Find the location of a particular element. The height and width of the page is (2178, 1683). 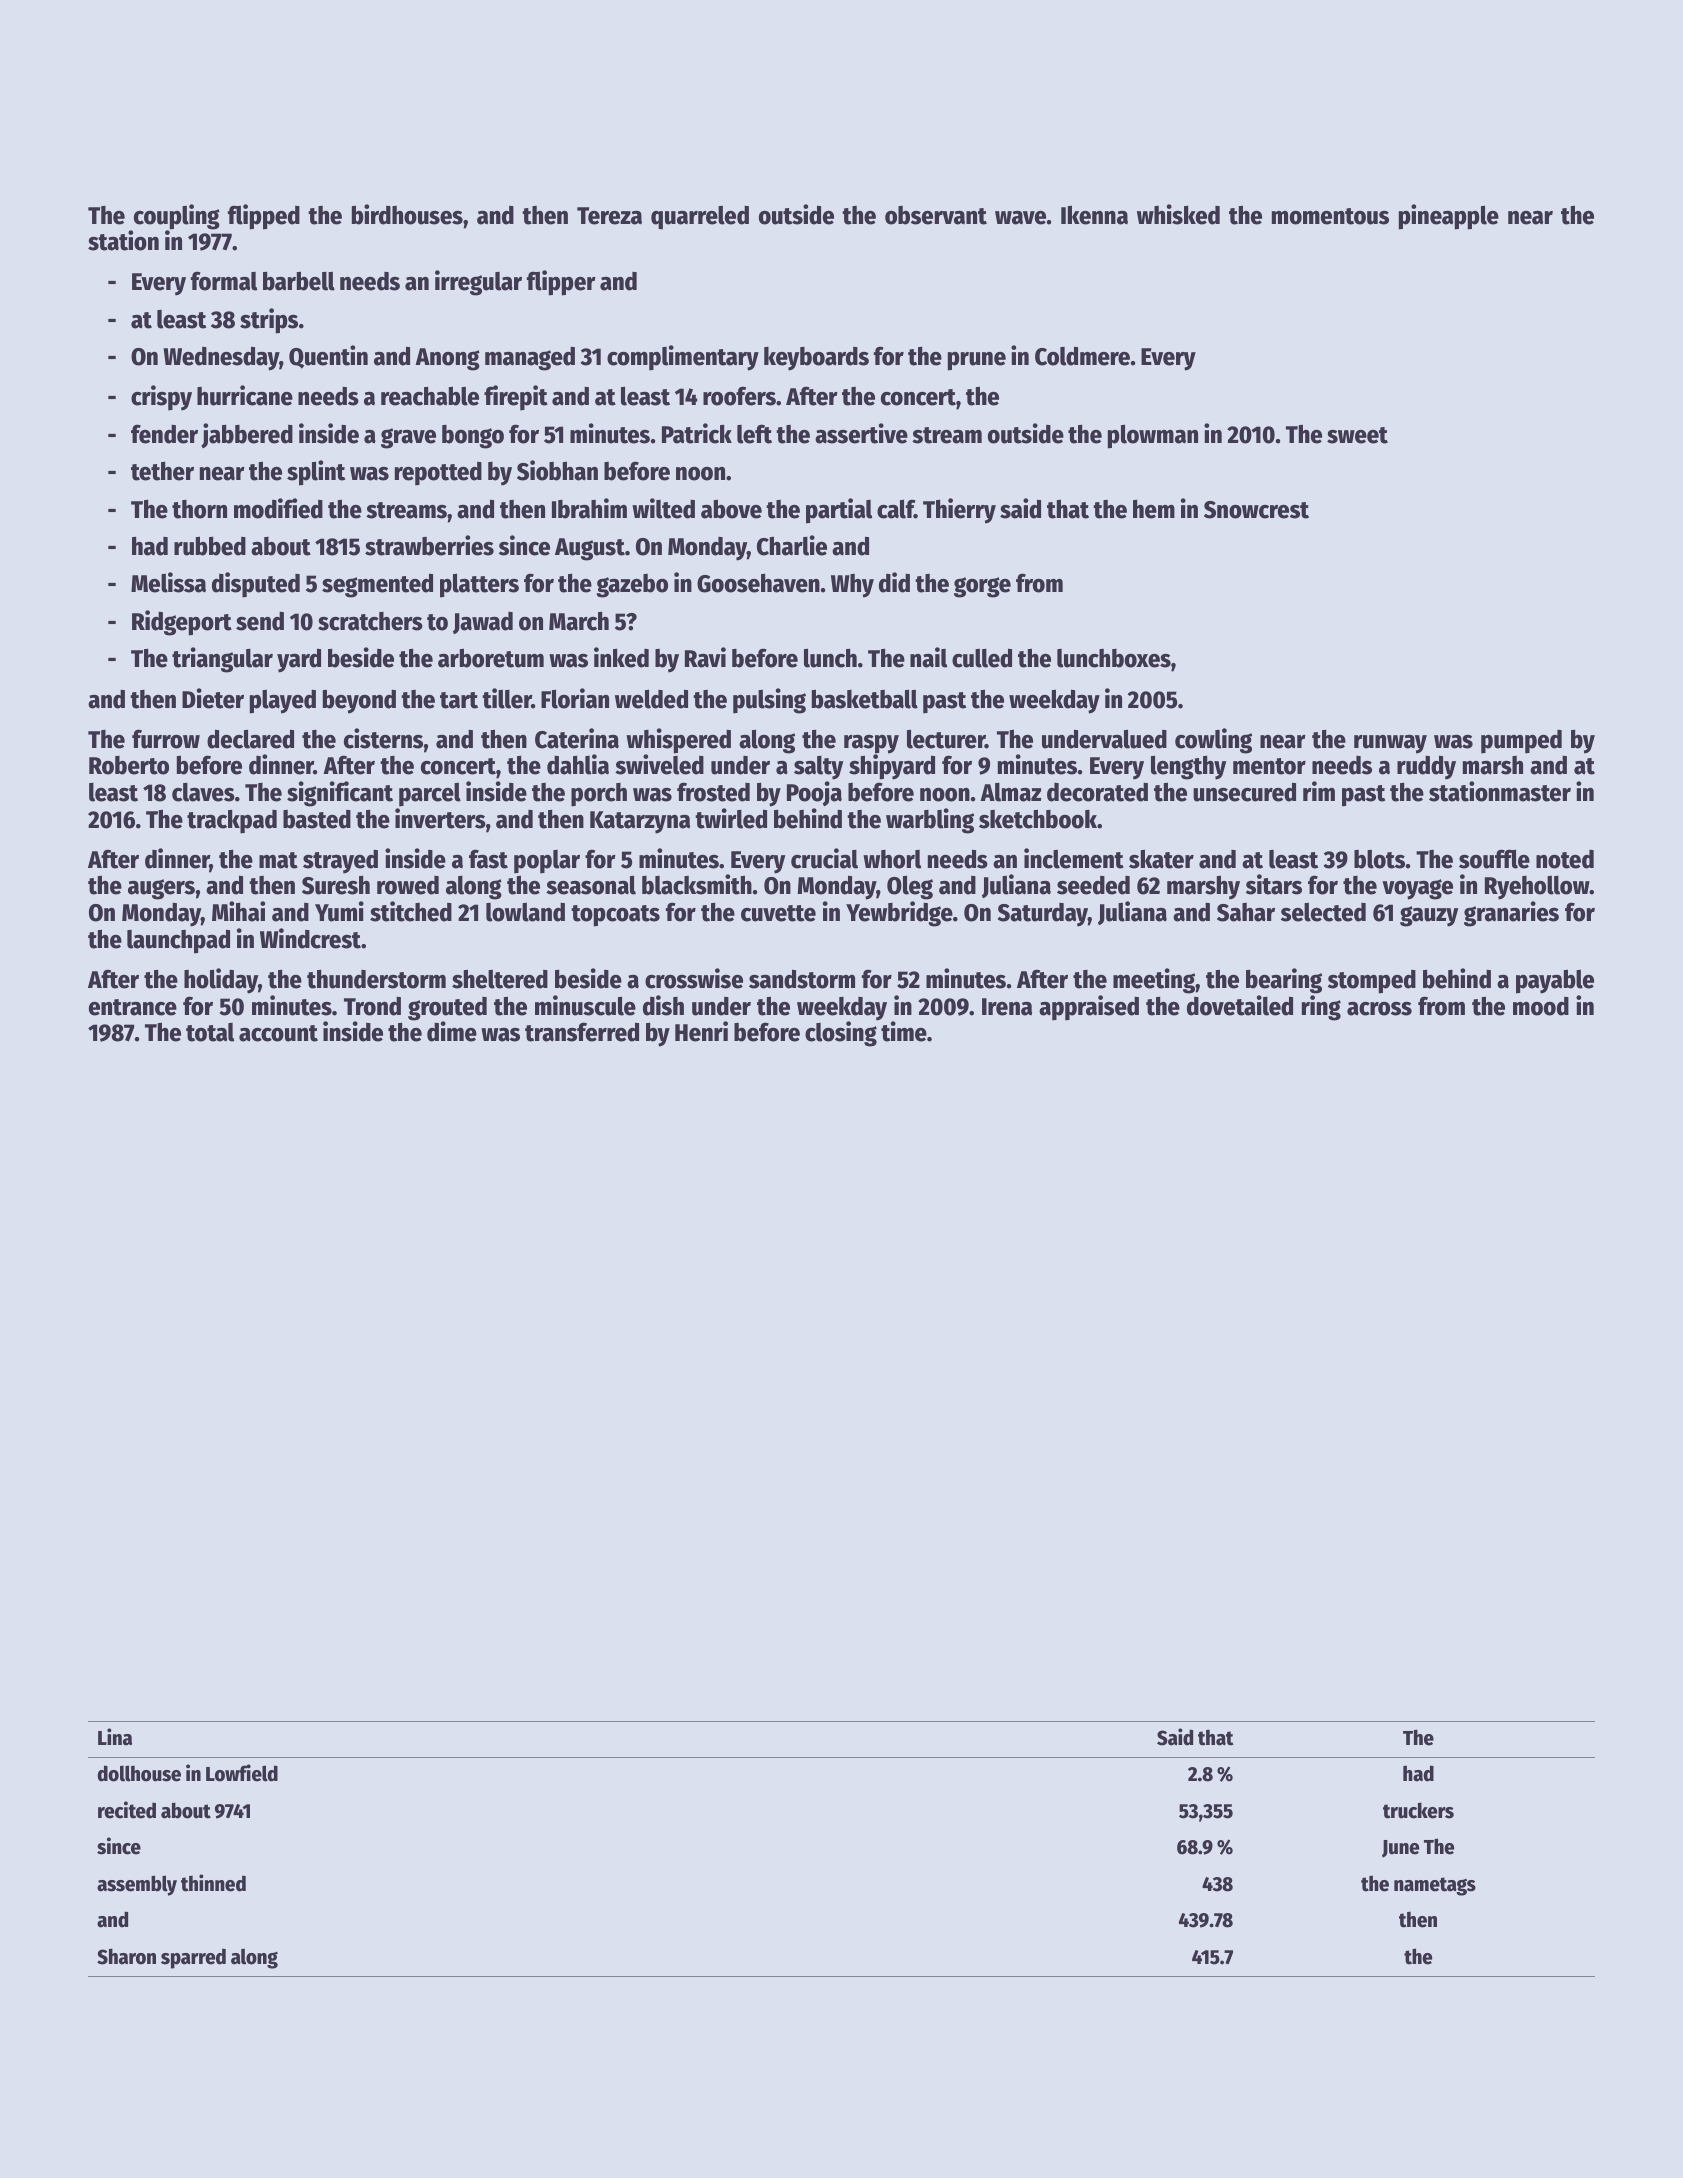

closing is located at coordinates (841, 1034).
